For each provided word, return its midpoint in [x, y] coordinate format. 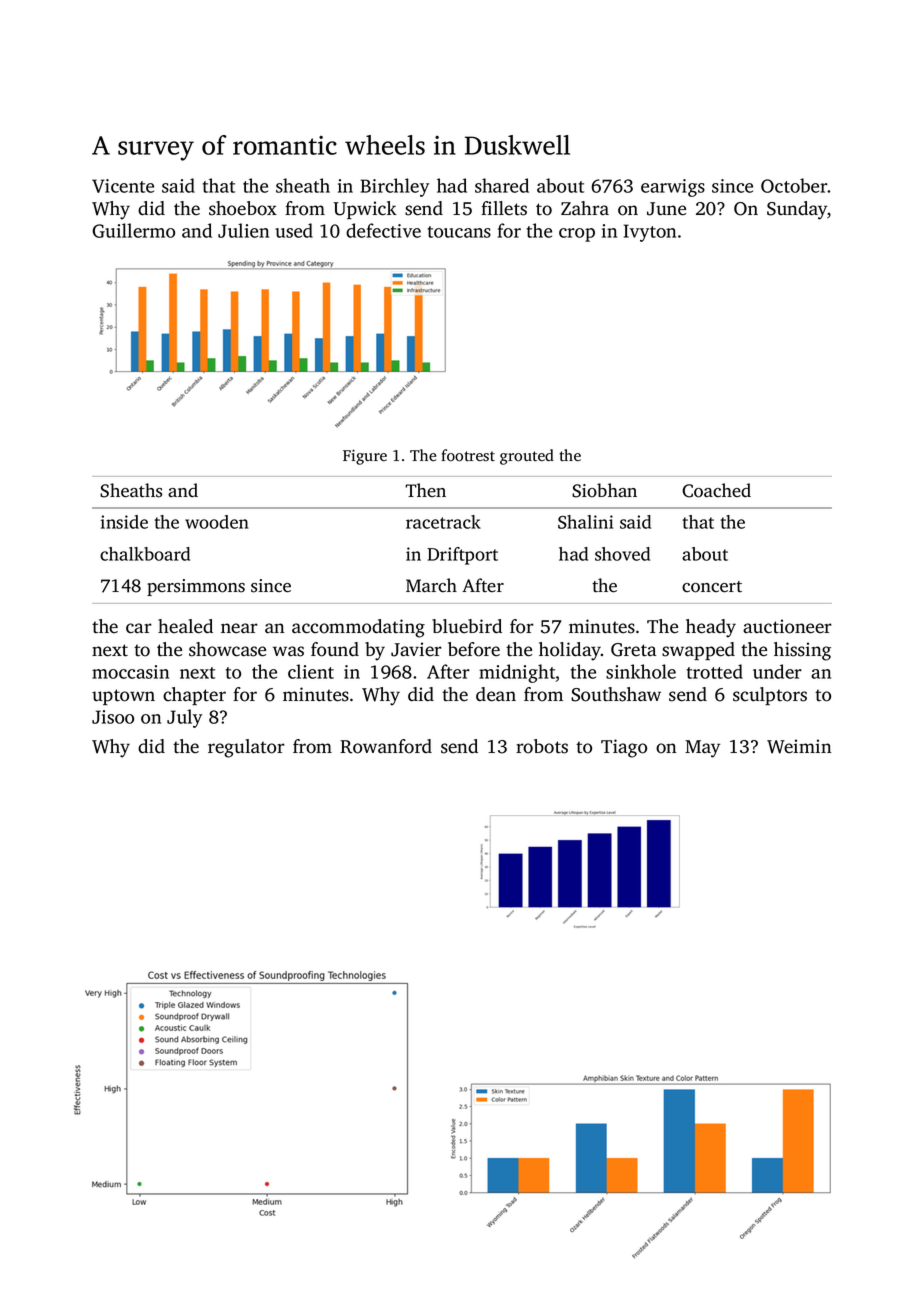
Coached [716, 490]
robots [542, 746]
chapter [194, 696]
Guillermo [133, 230]
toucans [459, 232]
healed [185, 626]
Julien [243, 230]
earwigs [673, 188]
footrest [468, 455]
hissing [802, 651]
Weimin [799, 746]
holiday [570, 651]
